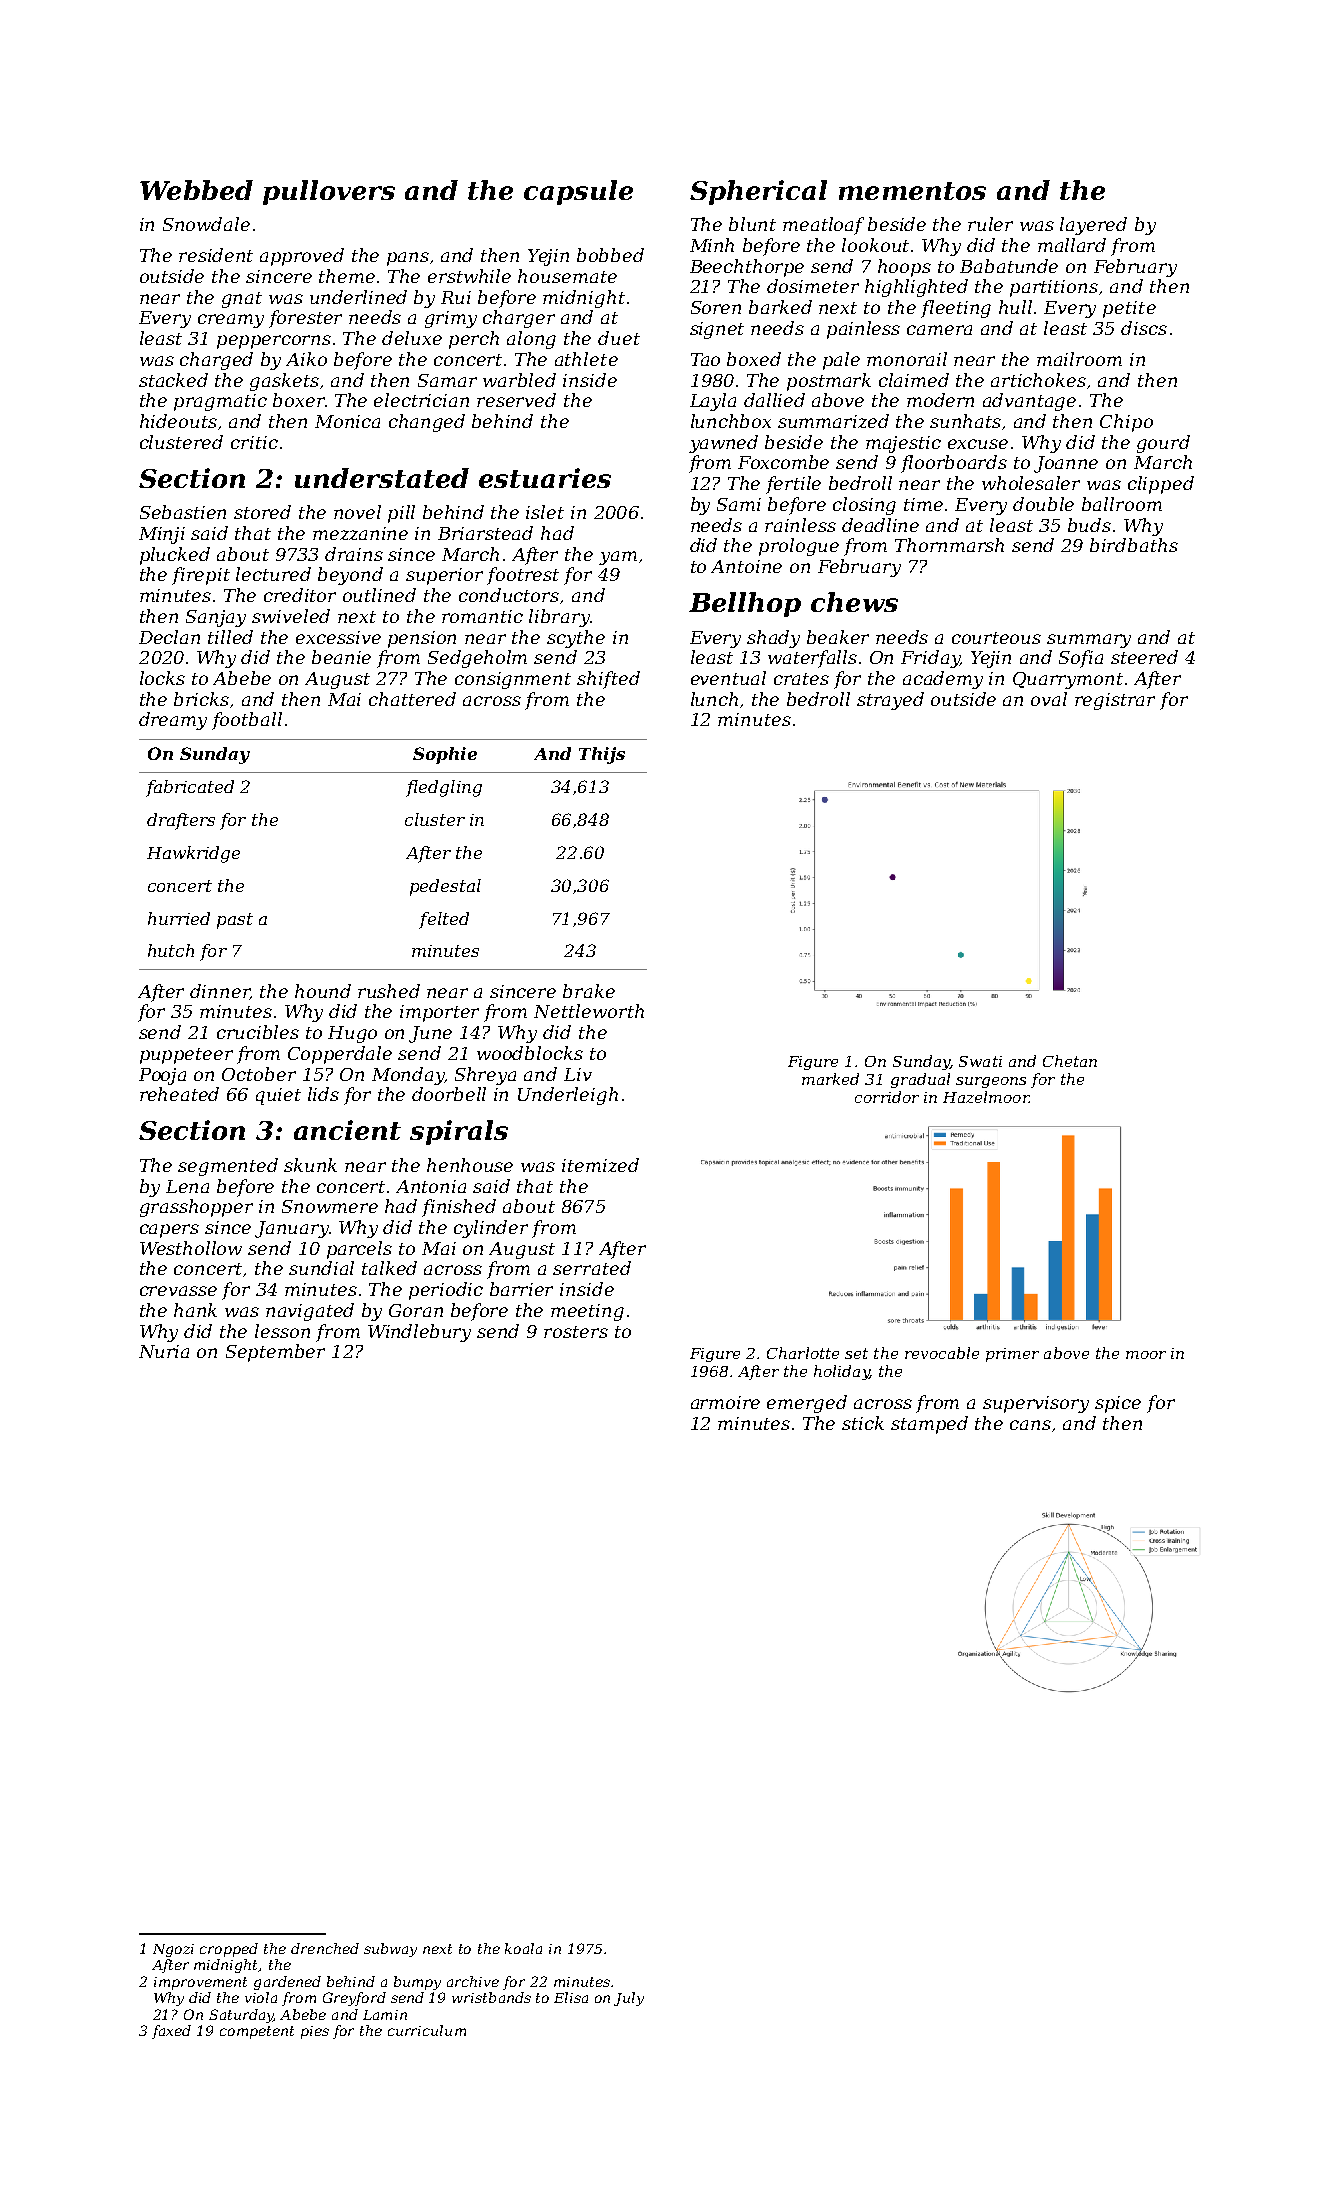 The image size is (1336, 2201). I want to click on koala, so click(523, 1948).
